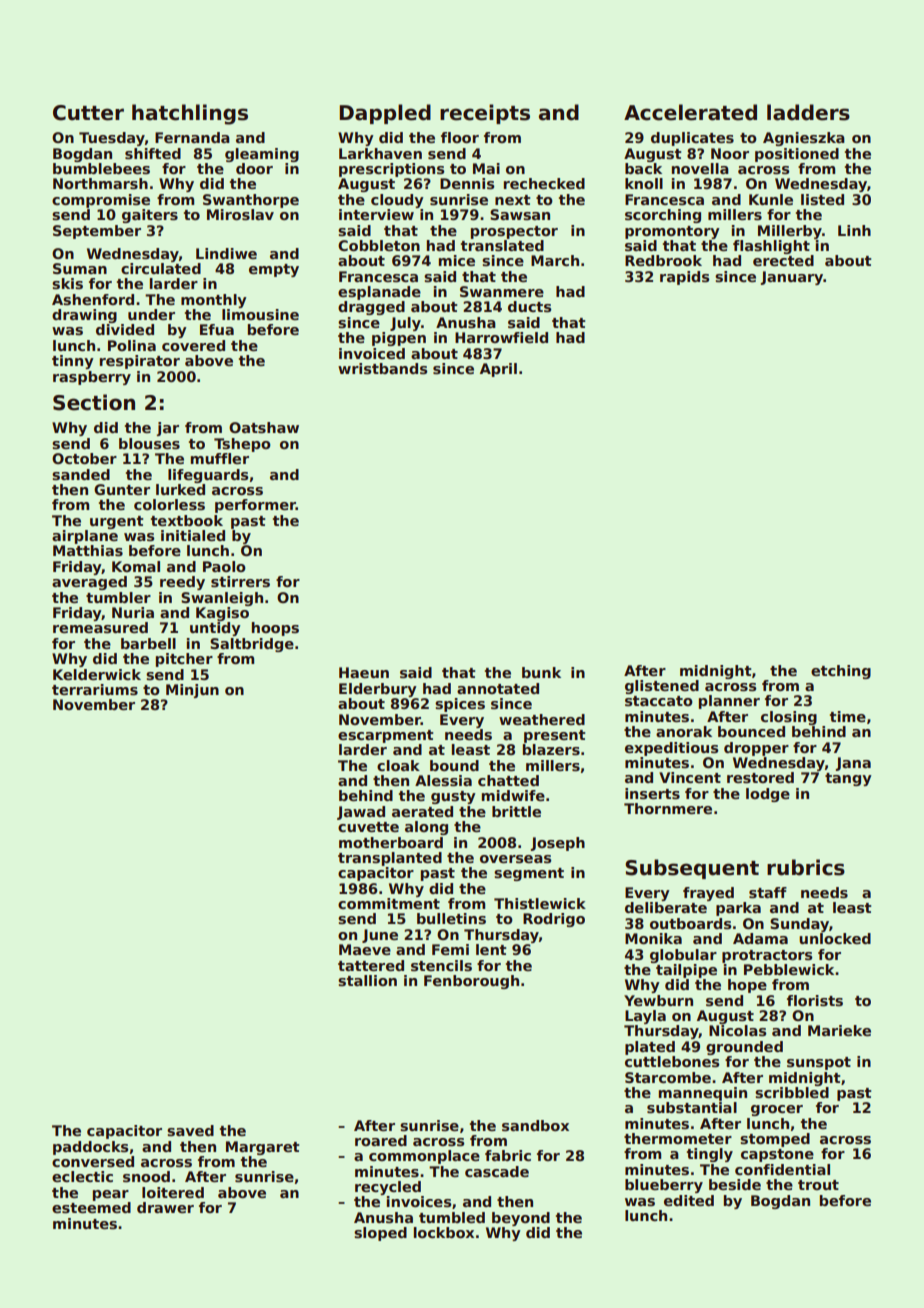 This page has height=1308, width=924. I want to click on beyond, so click(521, 1219).
